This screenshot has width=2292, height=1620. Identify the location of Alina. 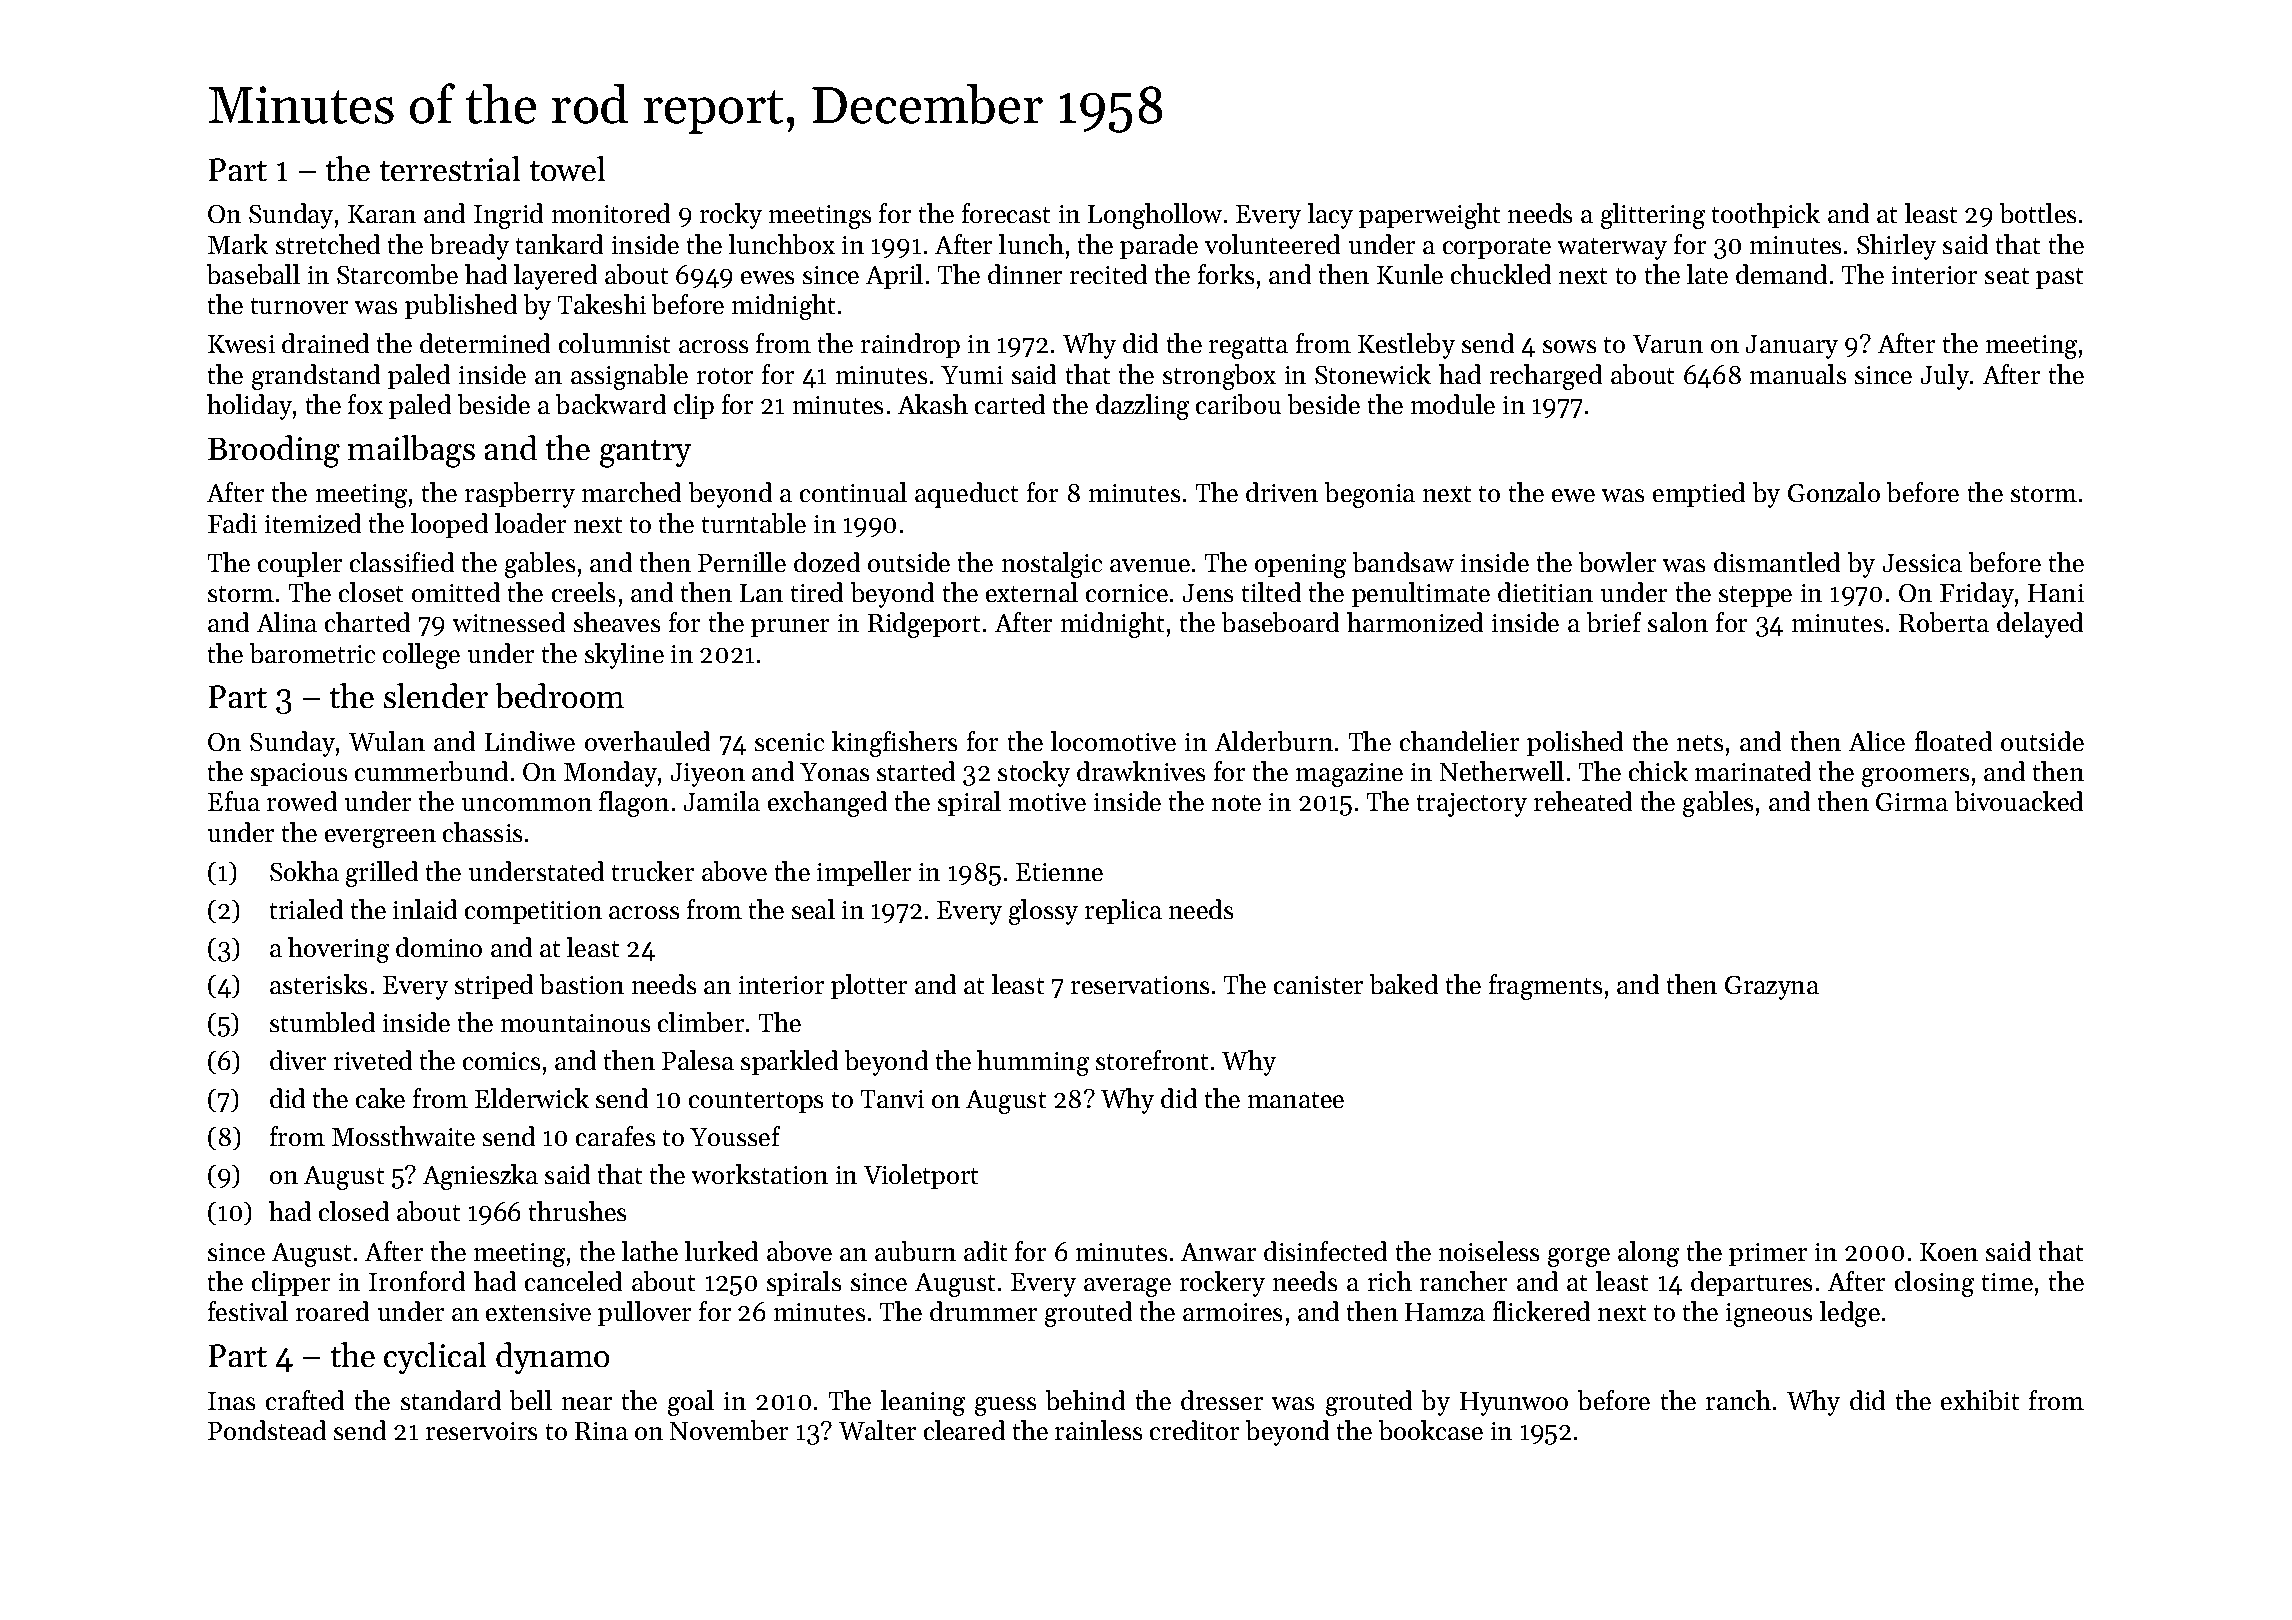
(287, 622).
